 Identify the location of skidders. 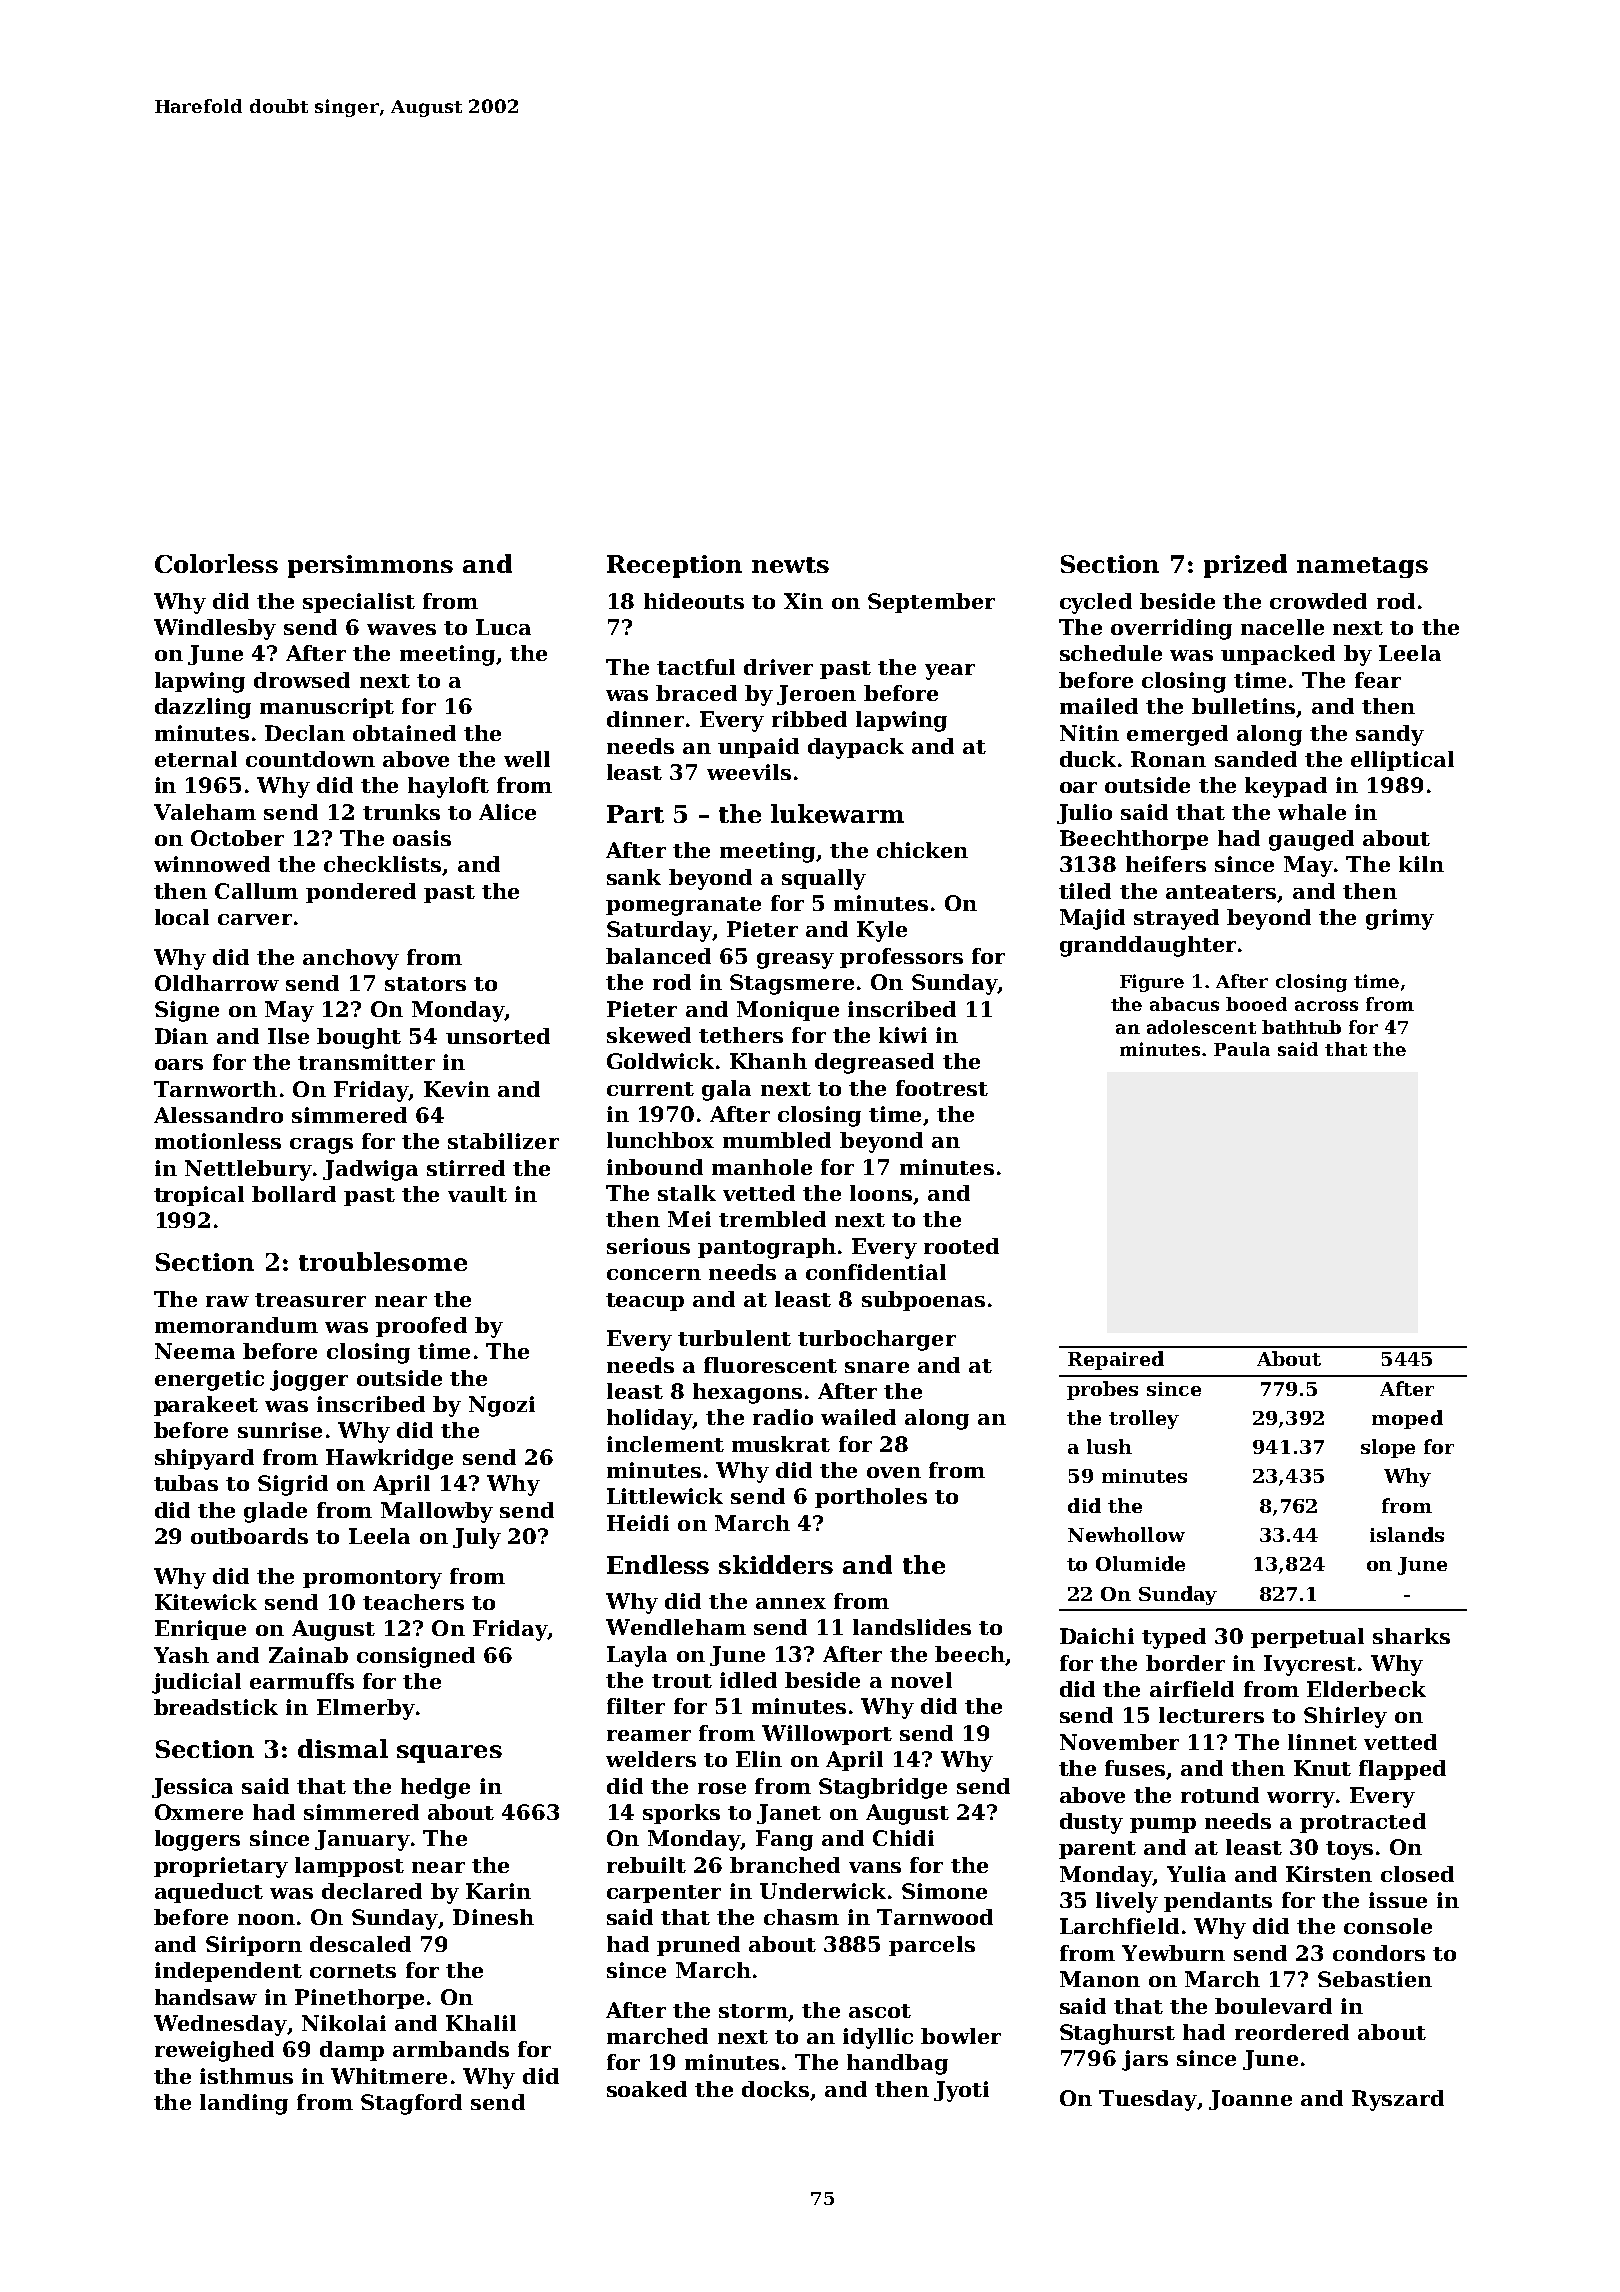
(776, 1564).
